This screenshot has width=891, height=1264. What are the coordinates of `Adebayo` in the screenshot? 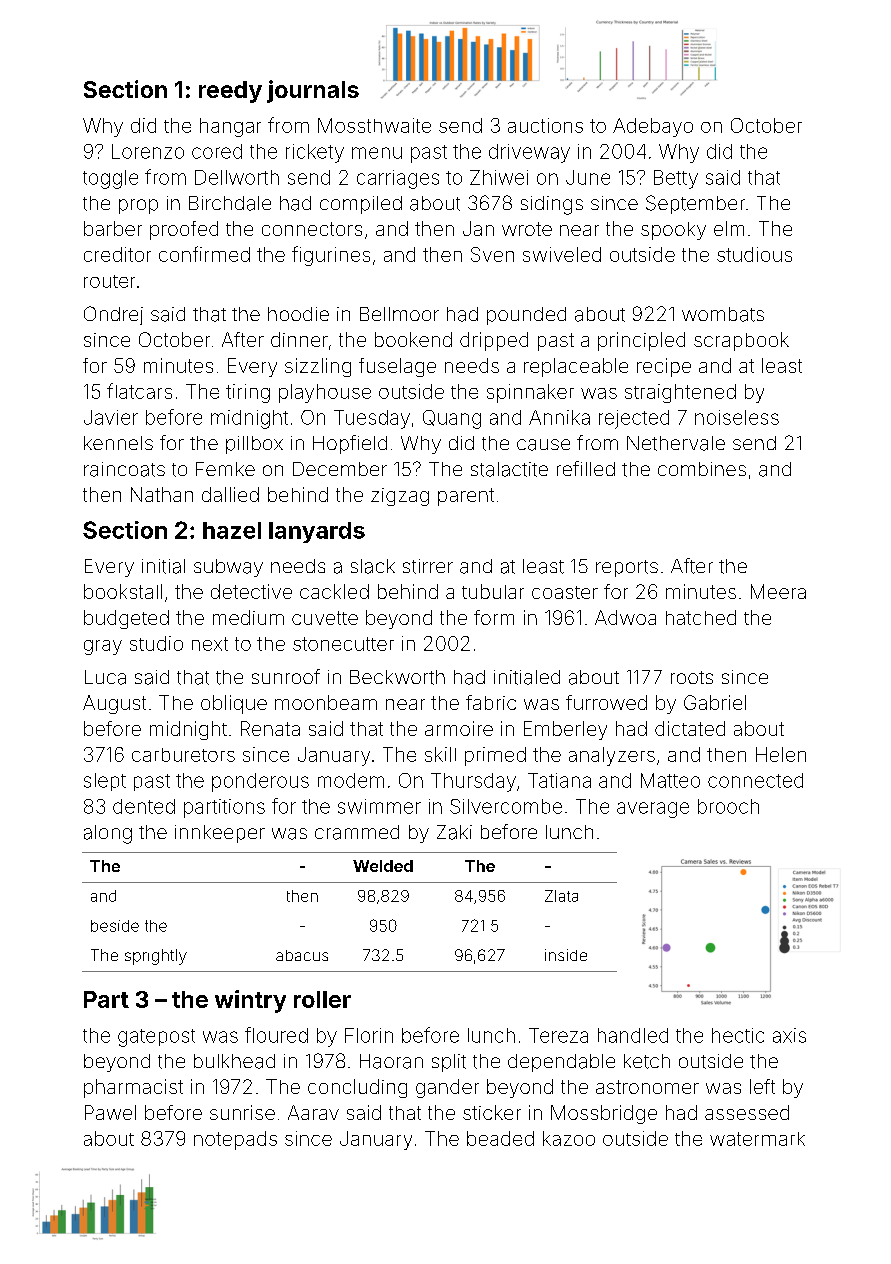 It's located at (653, 127).
